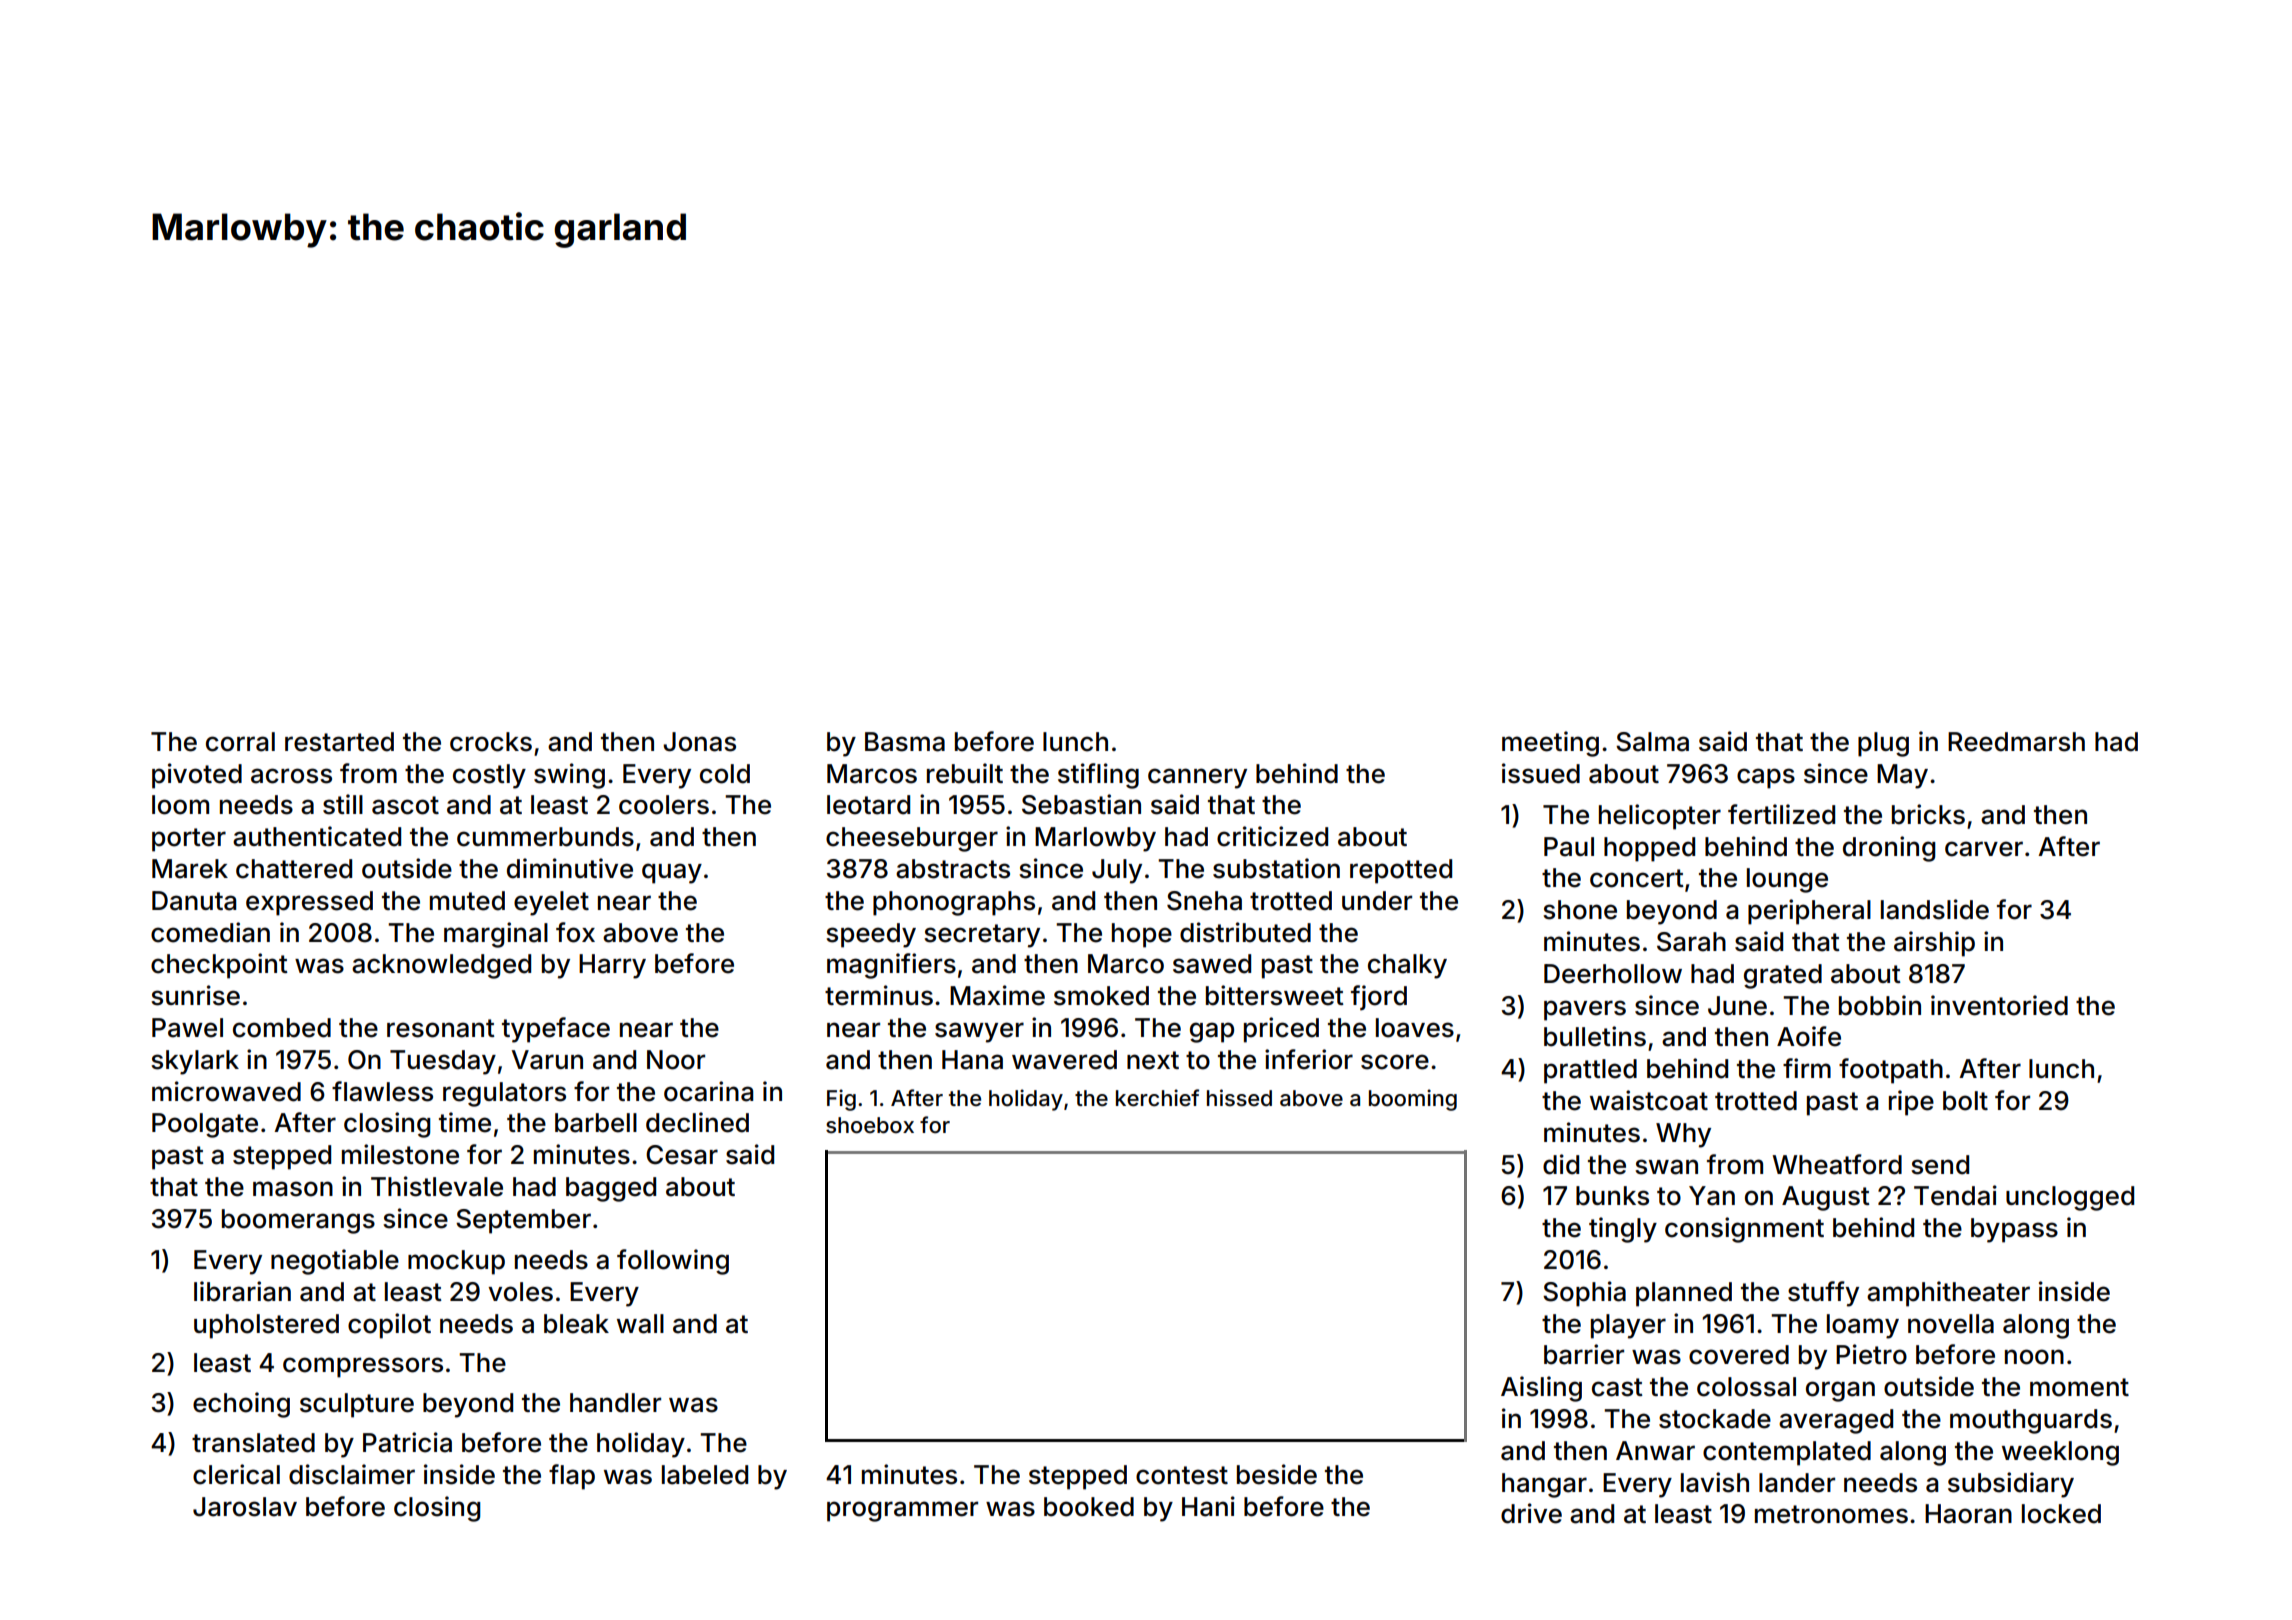 The height and width of the document is (1620, 2292). What do you see at coordinates (673, 1262) in the document?
I see `following` at bounding box center [673, 1262].
